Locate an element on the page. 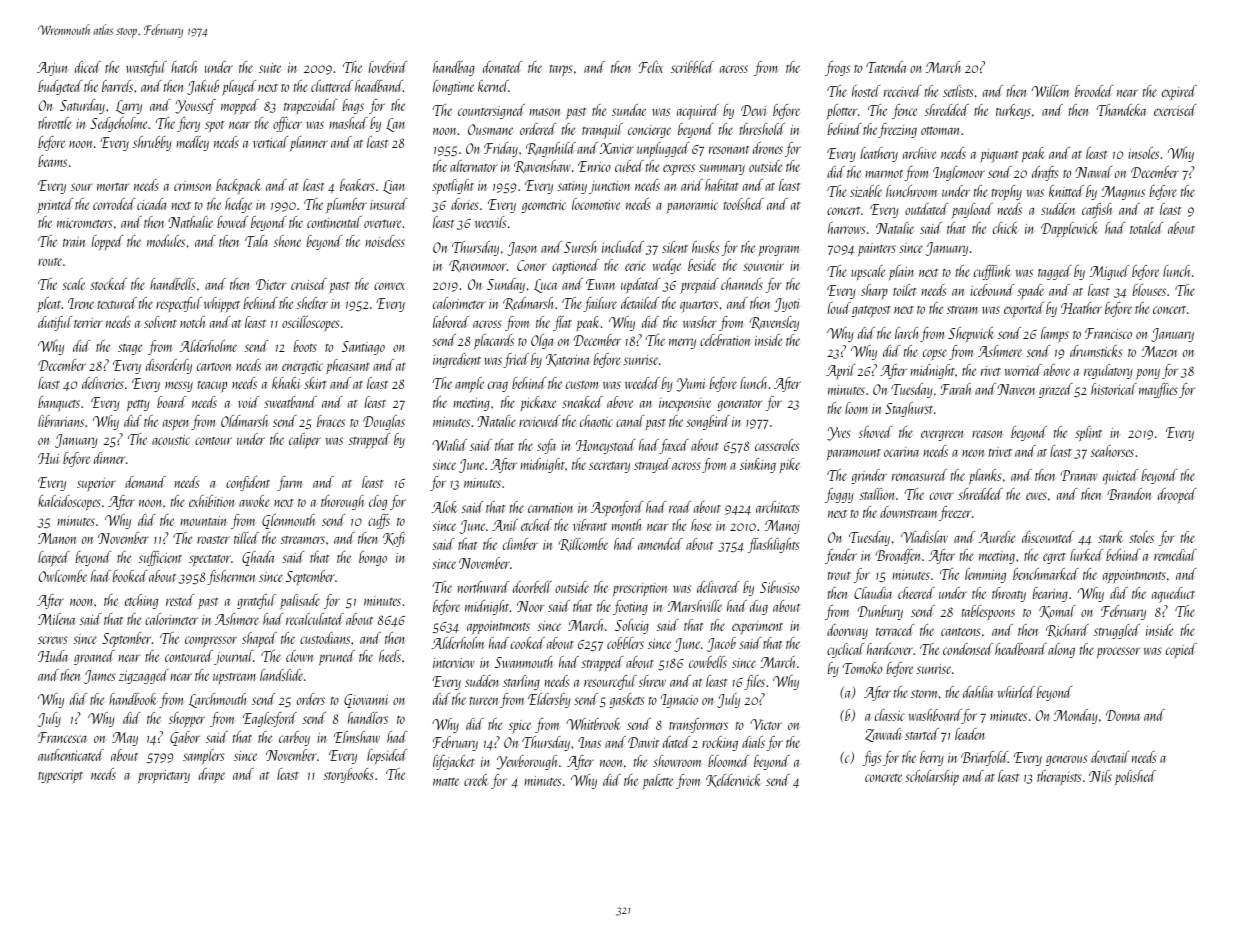  cufflink is located at coordinates (992, 272).
